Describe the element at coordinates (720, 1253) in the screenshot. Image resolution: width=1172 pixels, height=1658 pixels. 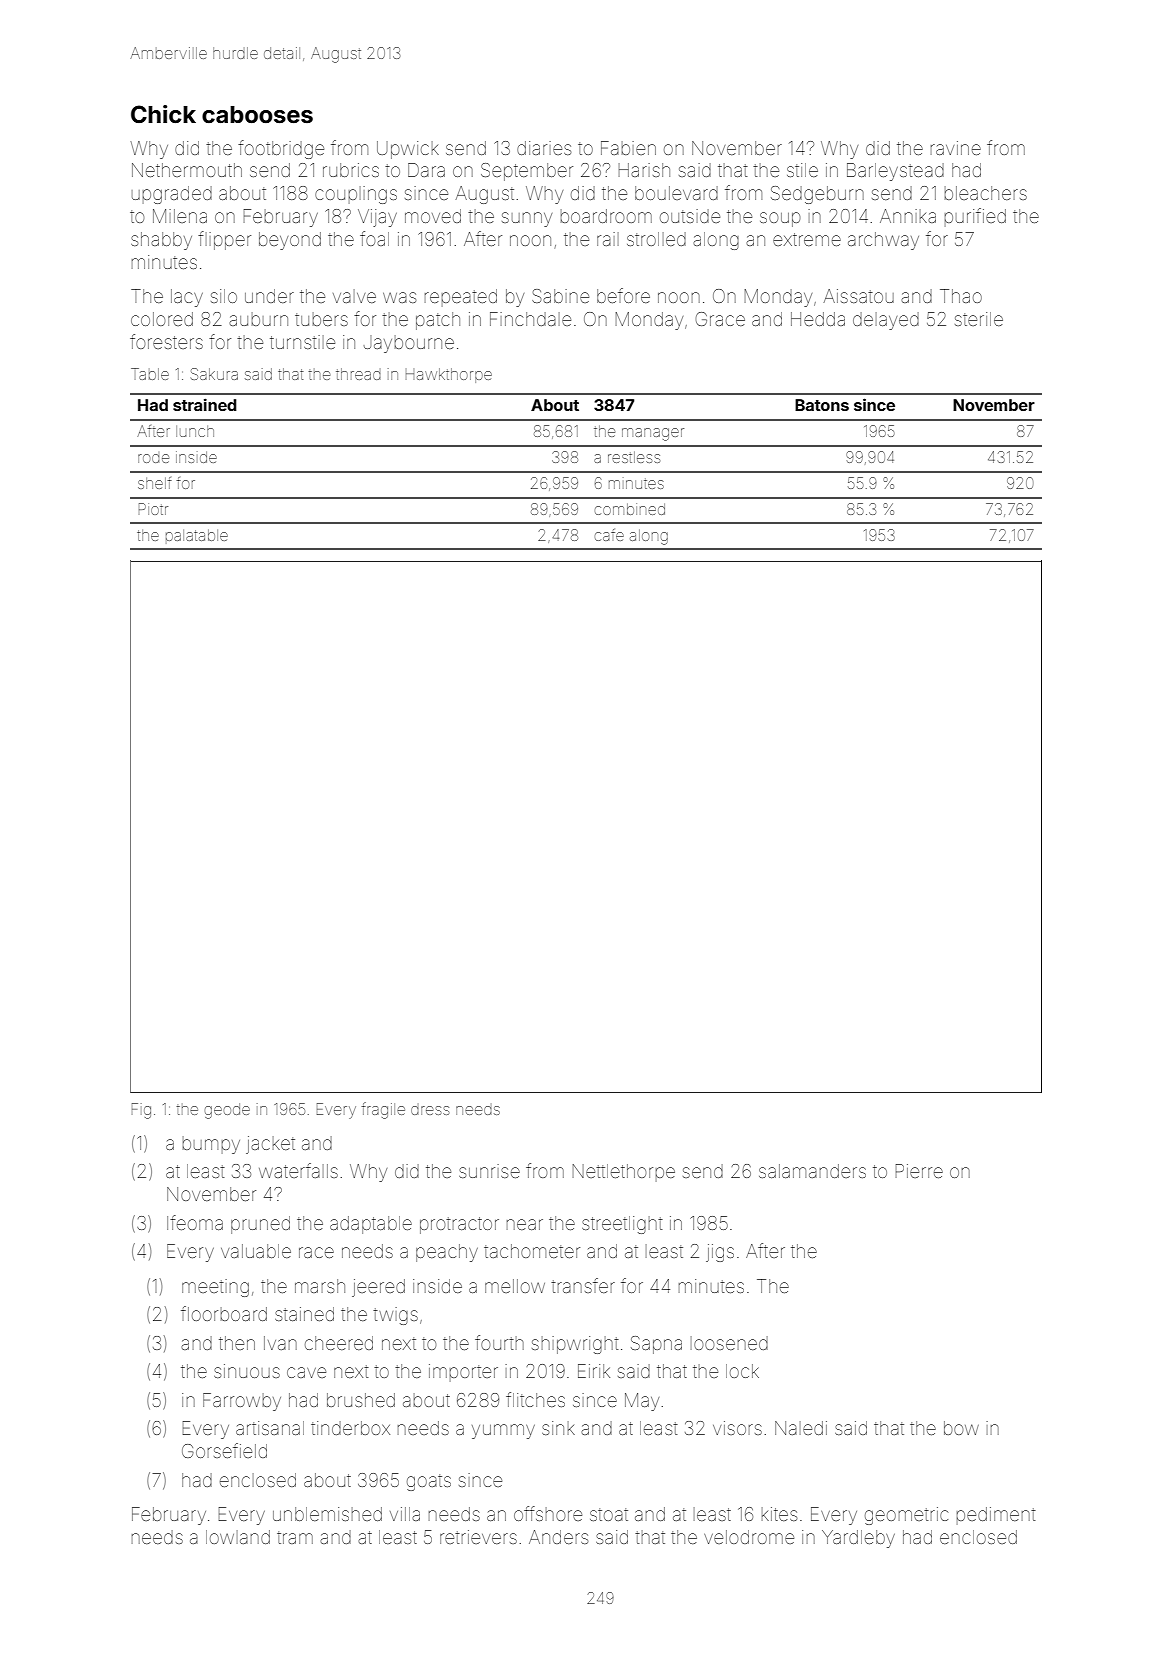
I see `jigs` at that location.
